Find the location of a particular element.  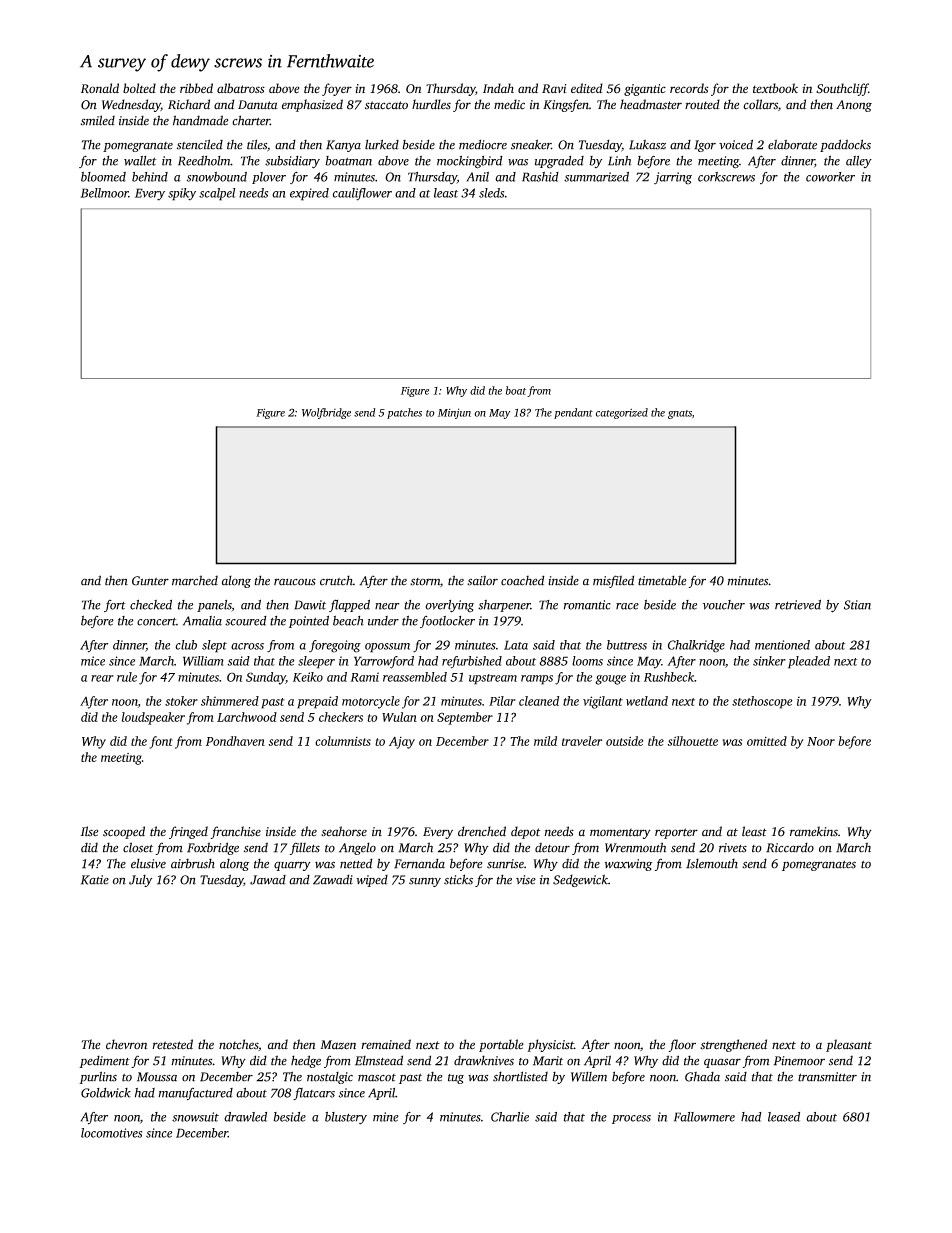

chevron is located at coordinates (127, 1044).
